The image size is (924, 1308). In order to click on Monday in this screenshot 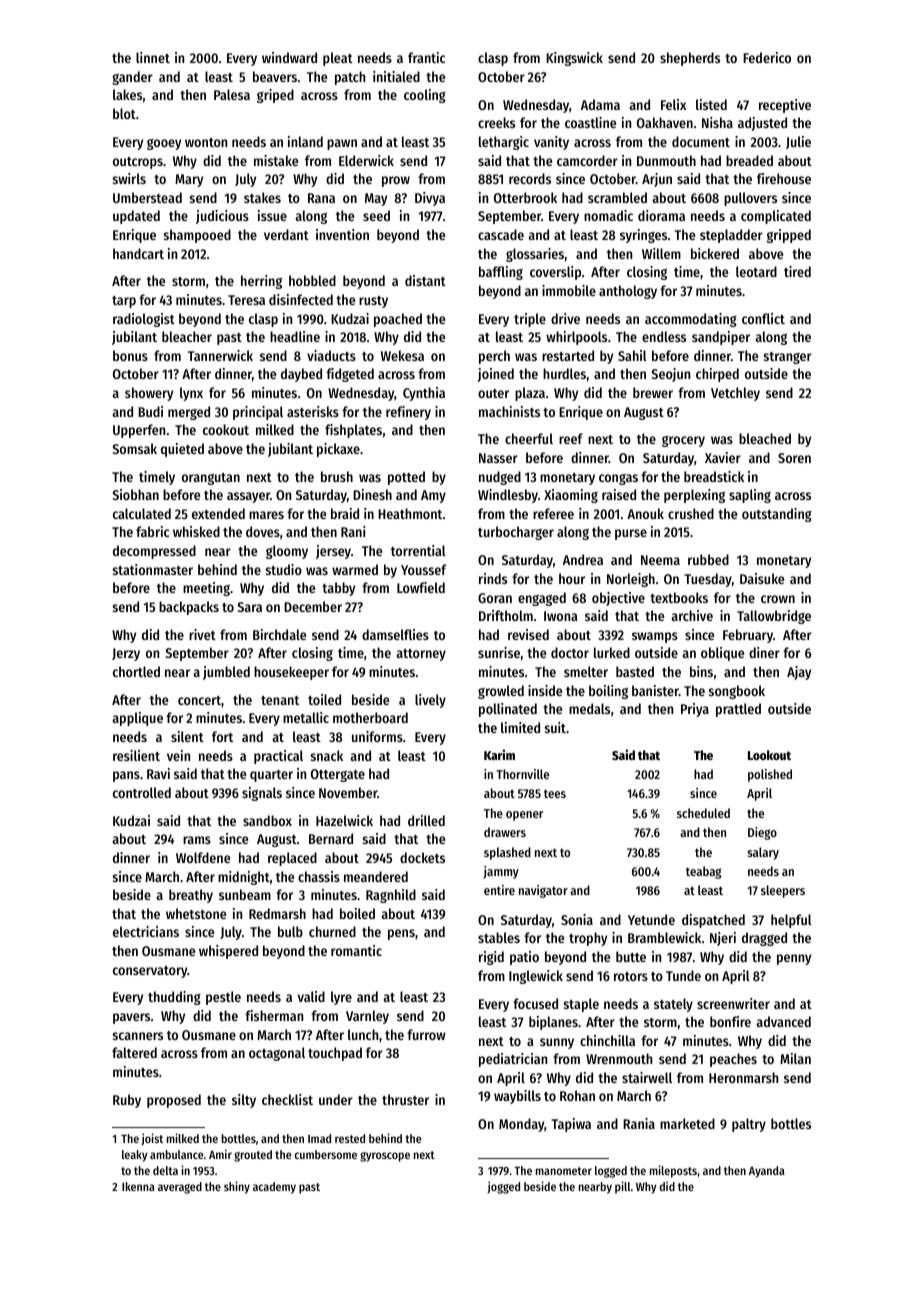, I will do `click(521, 1125)`.
